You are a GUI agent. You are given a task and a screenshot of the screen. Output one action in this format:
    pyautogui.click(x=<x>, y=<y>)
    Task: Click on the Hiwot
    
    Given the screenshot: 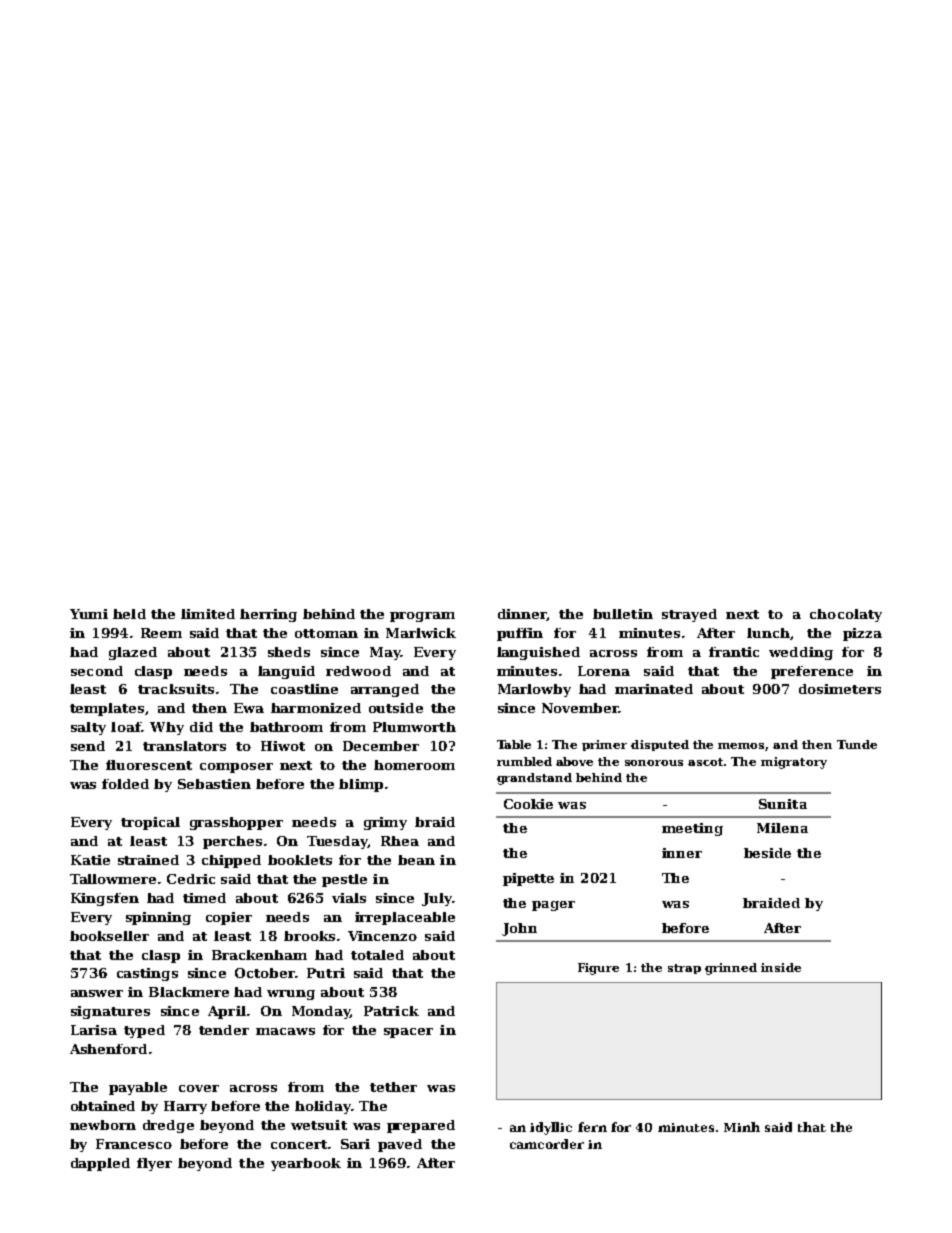 What is the action you would take?
    pyautogui.click(x=283, y=746)
